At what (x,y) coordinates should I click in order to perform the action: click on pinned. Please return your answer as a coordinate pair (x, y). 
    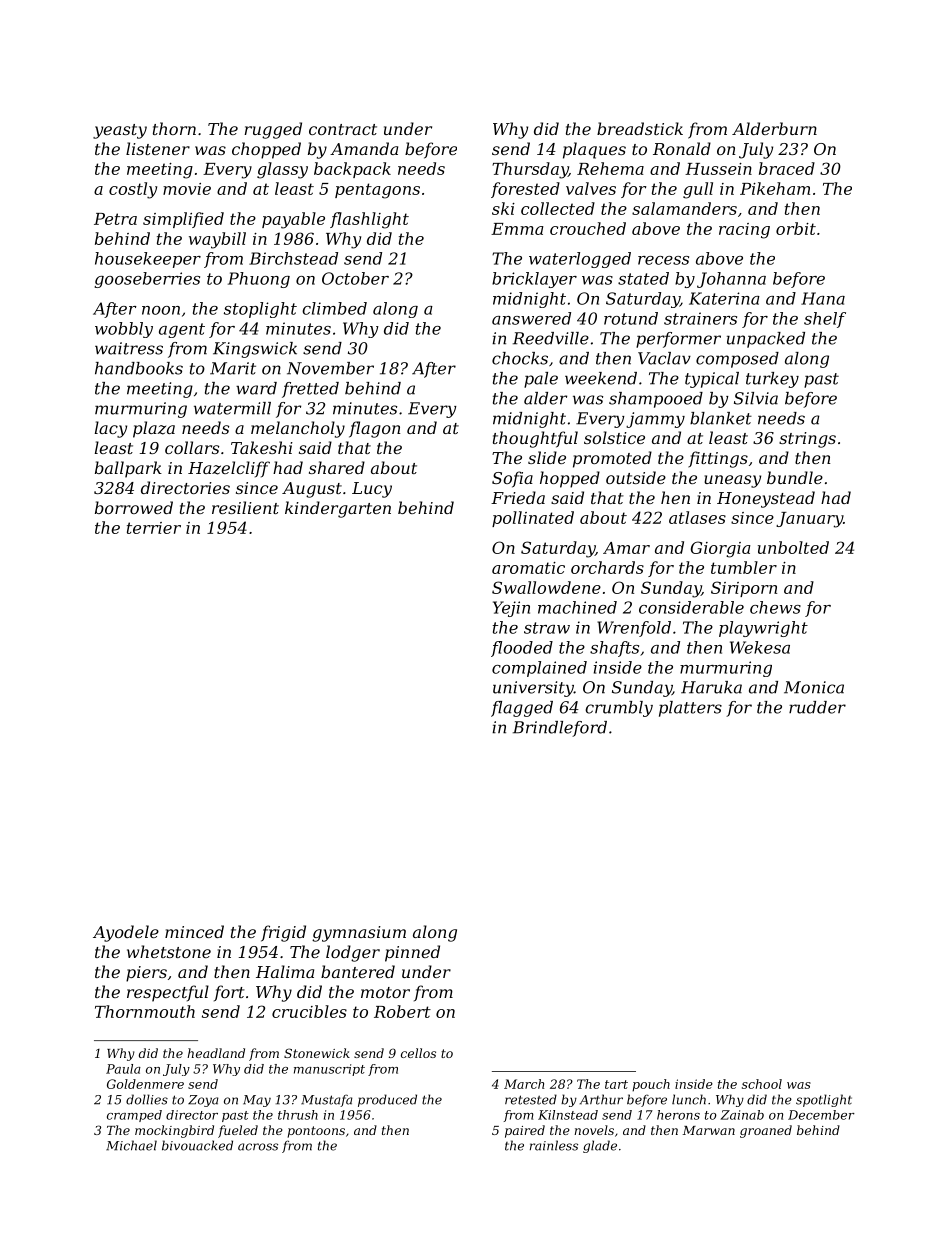
    Looking at the image, I should click on (412, 953).
